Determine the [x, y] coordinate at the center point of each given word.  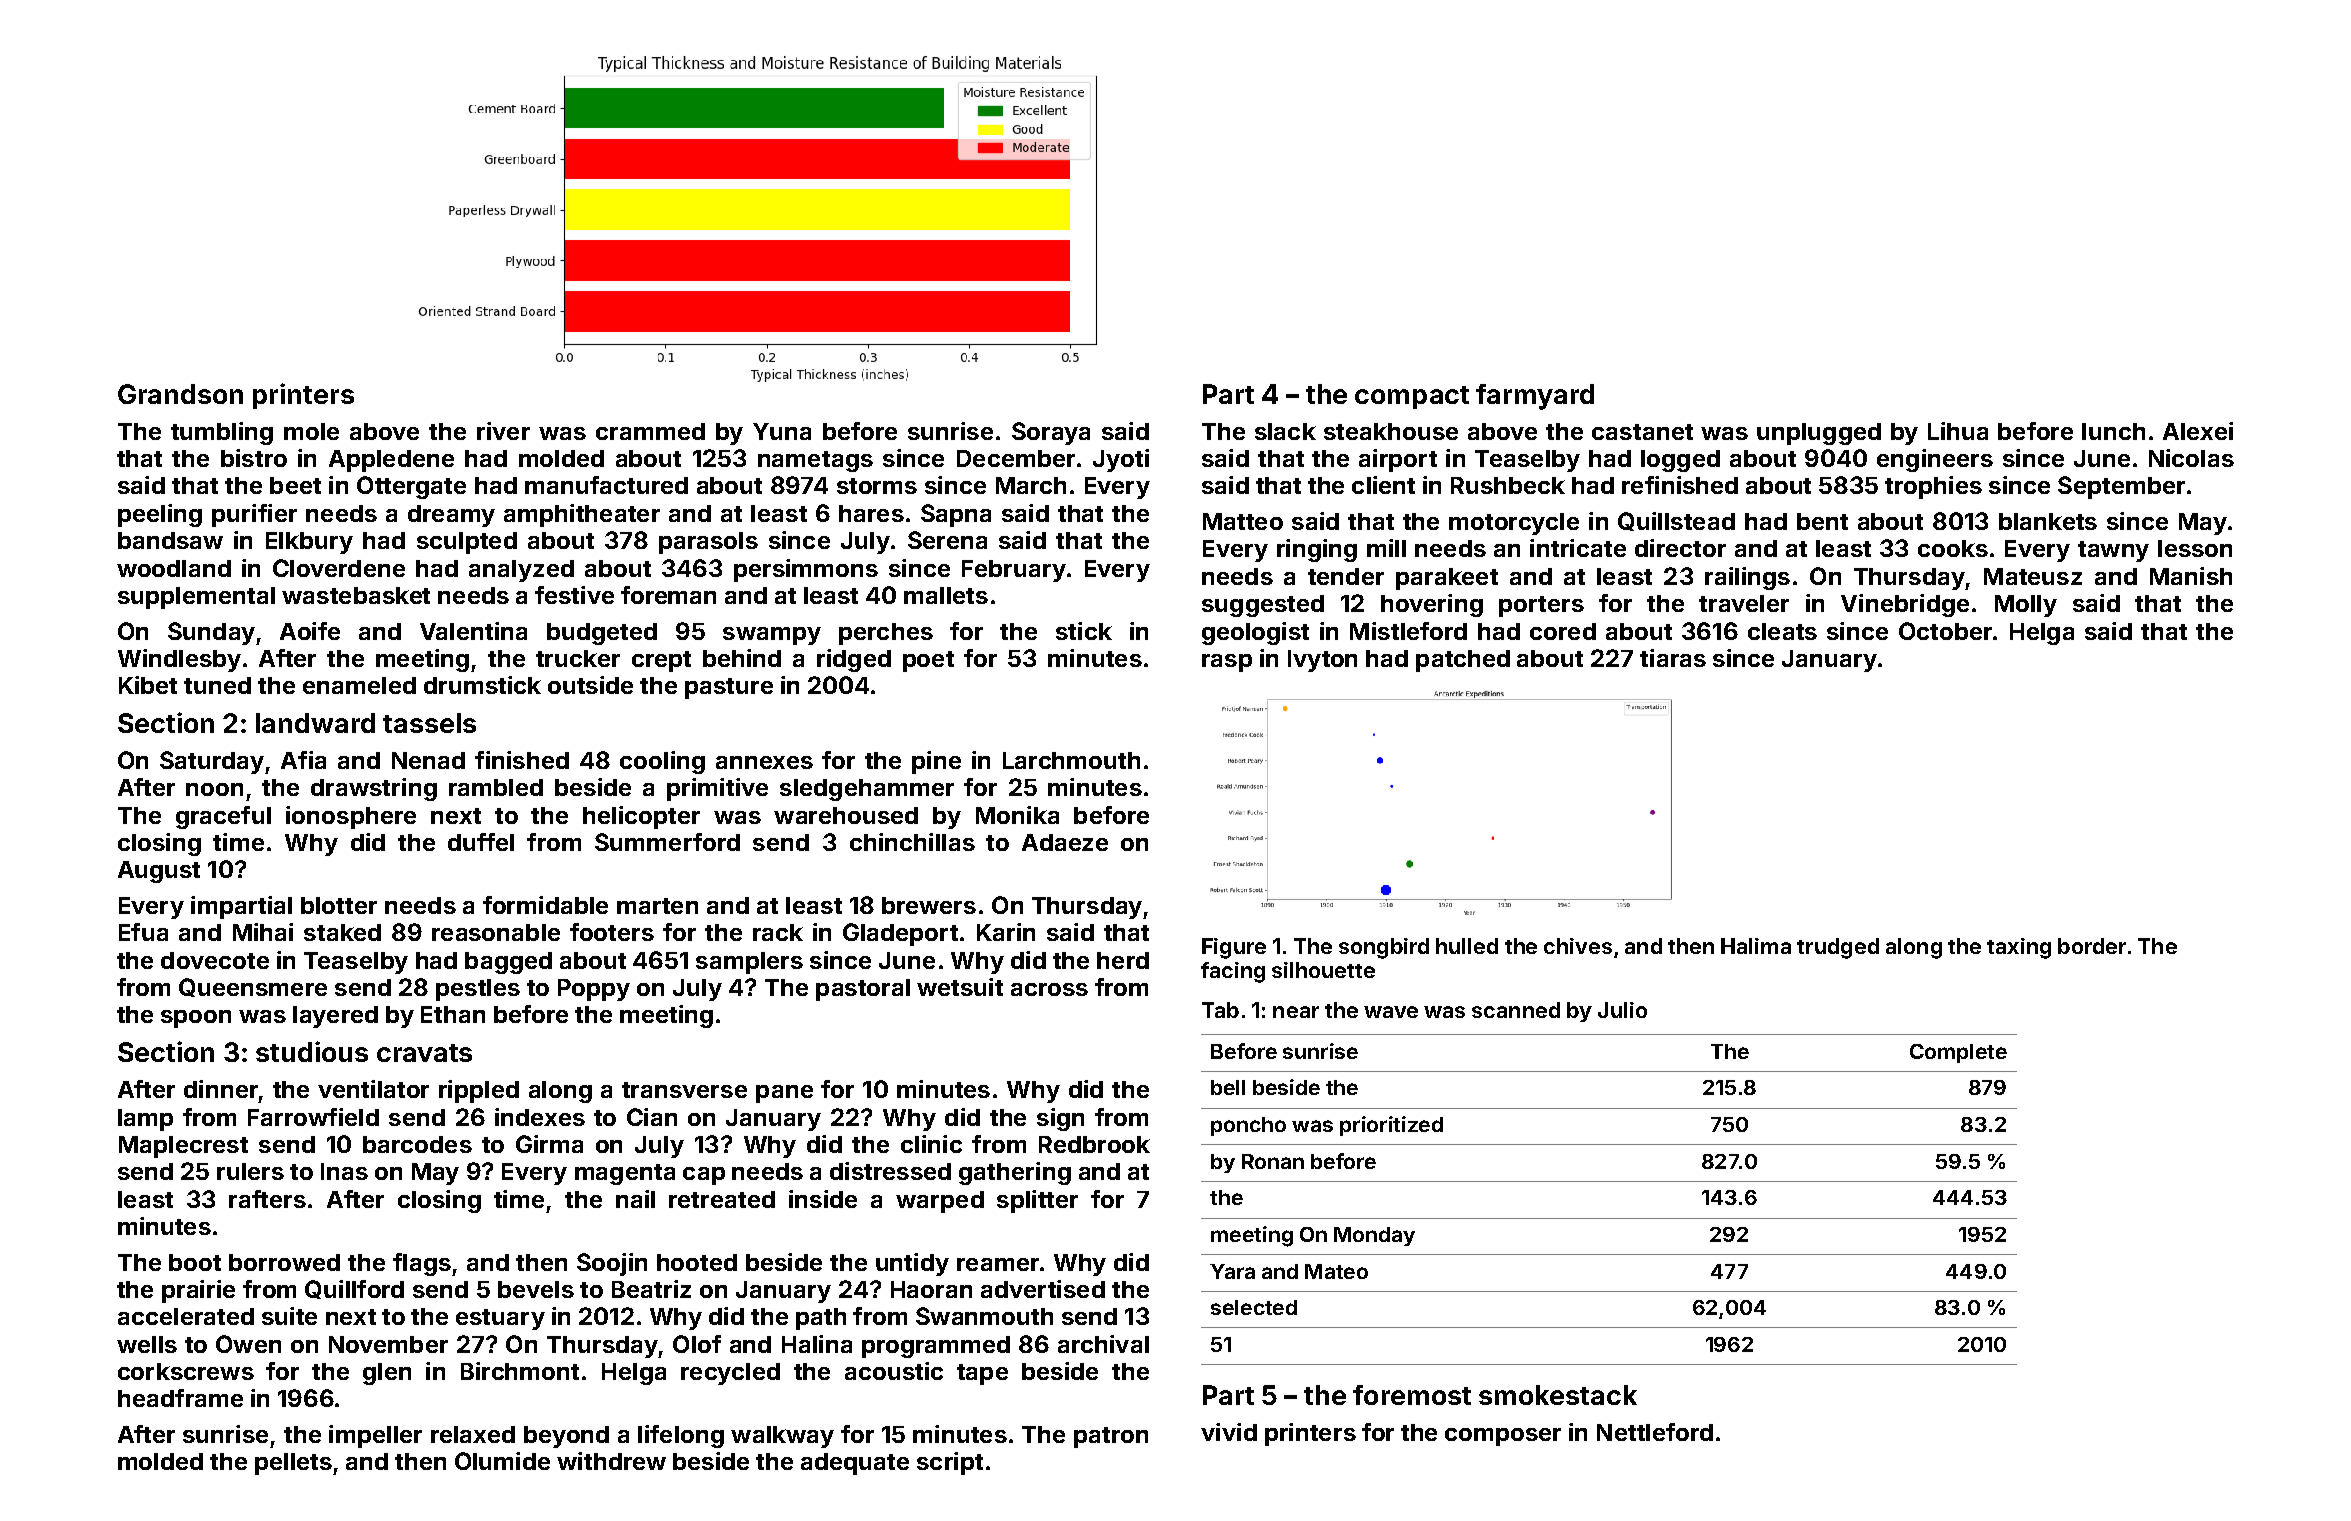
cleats [1782, 631]
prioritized [1391, 1126]
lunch [2113, 431]
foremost [1412, 1395]
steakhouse [1391, 431]
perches [886, 634]
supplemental [196, 598]
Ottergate [411, 487]
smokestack [1558, 1395]
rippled [479, 1091]
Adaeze [1065, 842]
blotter [339, 905]
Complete [1958, 1053]
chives [1578, 946]
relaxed [473, 1434]
